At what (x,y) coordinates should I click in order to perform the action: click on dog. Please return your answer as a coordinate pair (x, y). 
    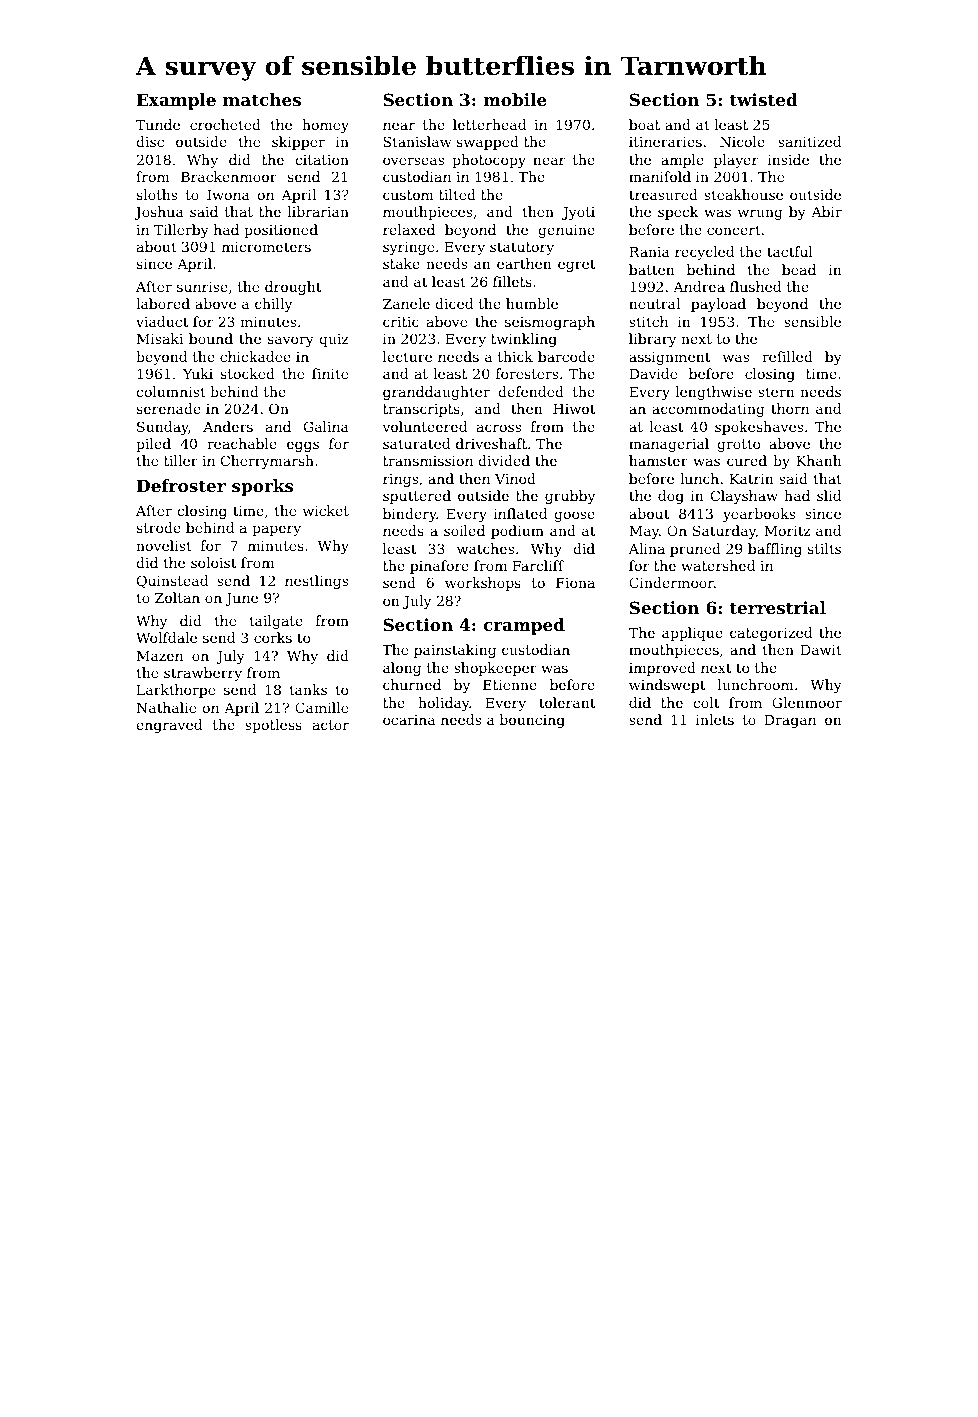
    Looking at the image, I should click on (671, 497).
